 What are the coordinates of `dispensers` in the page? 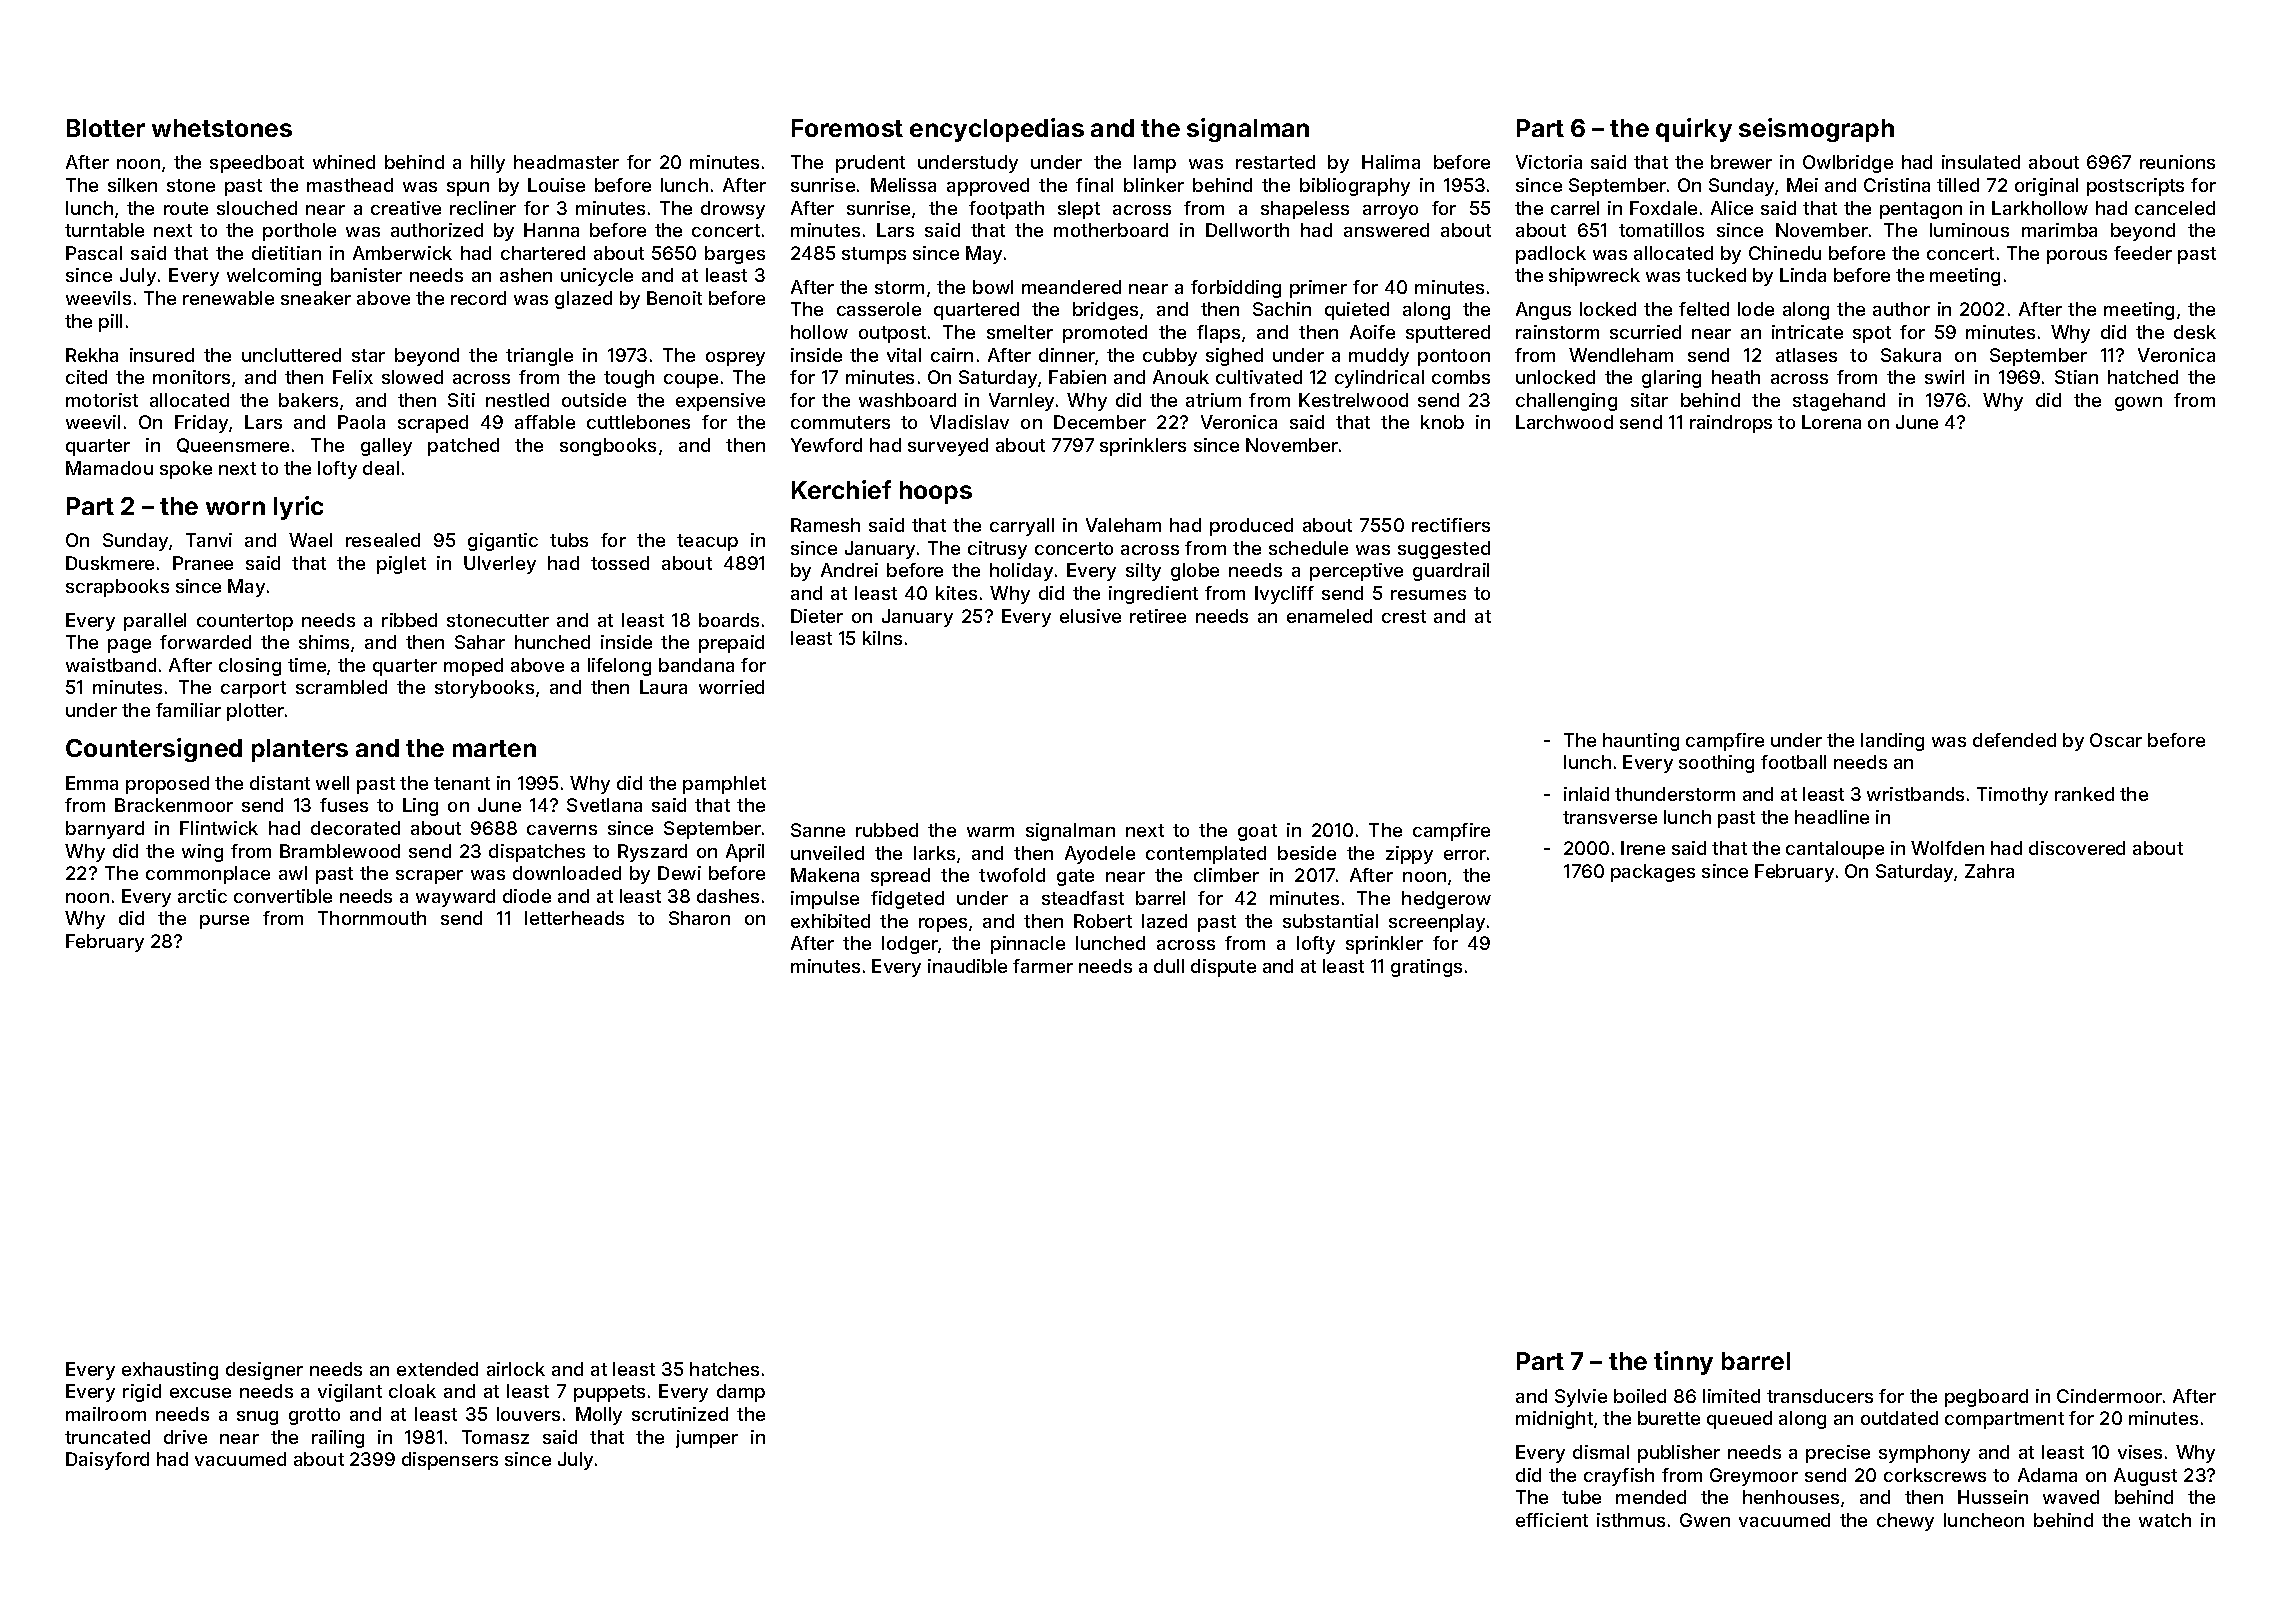 It's located at (450, 1461).
